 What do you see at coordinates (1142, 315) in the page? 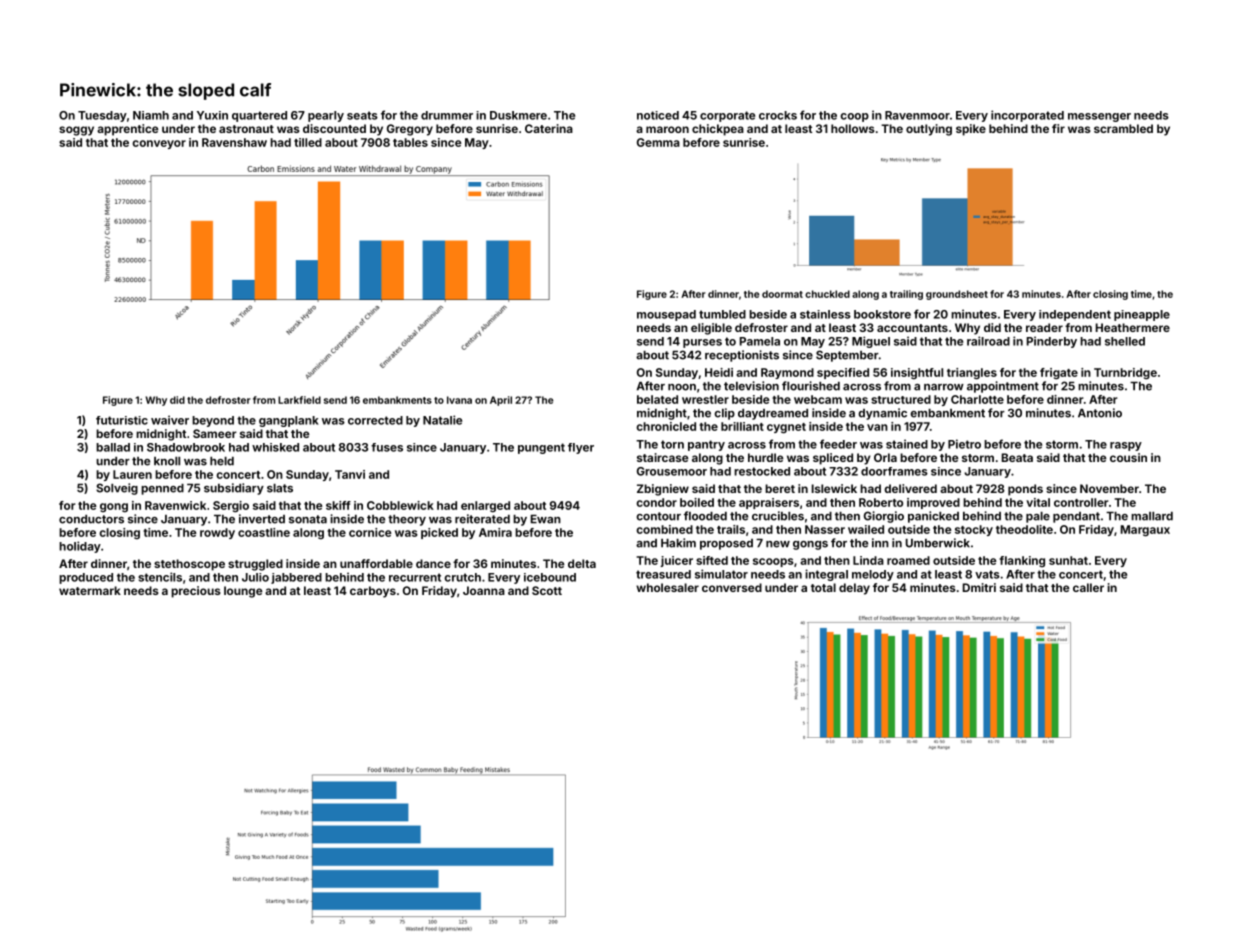
I see `pineapple` at bounding box center [1142, 315].
